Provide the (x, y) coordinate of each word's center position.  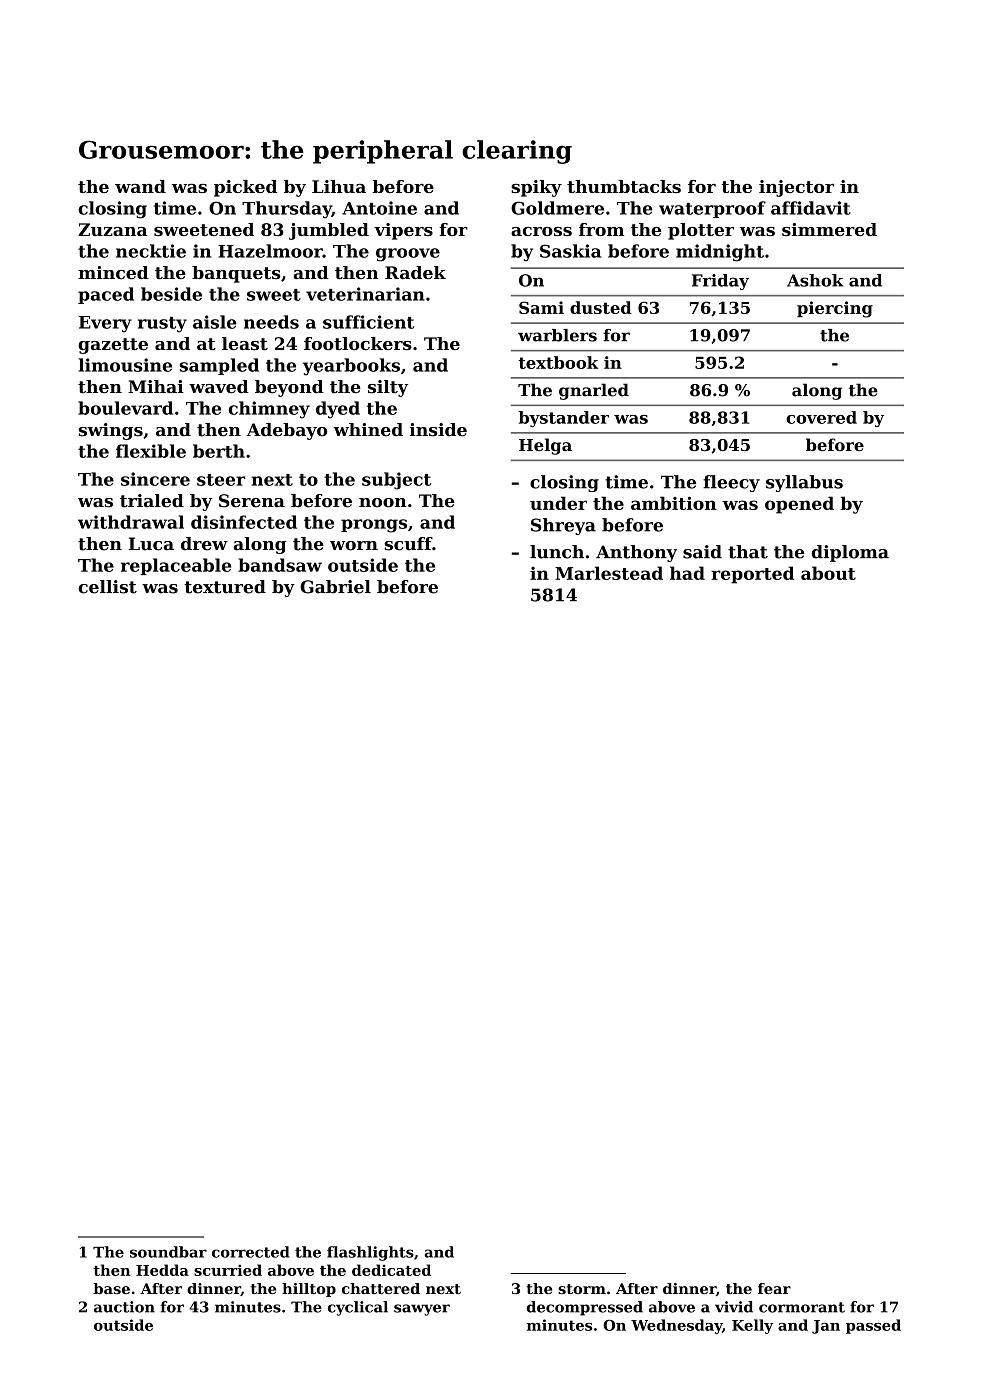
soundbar (168, 1252)
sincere (155, 479)
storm (582, 1289)
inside (438, 430)
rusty (162, 325)
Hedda (162, 1270)
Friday (720, 282)
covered (821, 417)
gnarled (594, 391)
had (687, 573)
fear (774, 1288)
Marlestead (609, 573)
